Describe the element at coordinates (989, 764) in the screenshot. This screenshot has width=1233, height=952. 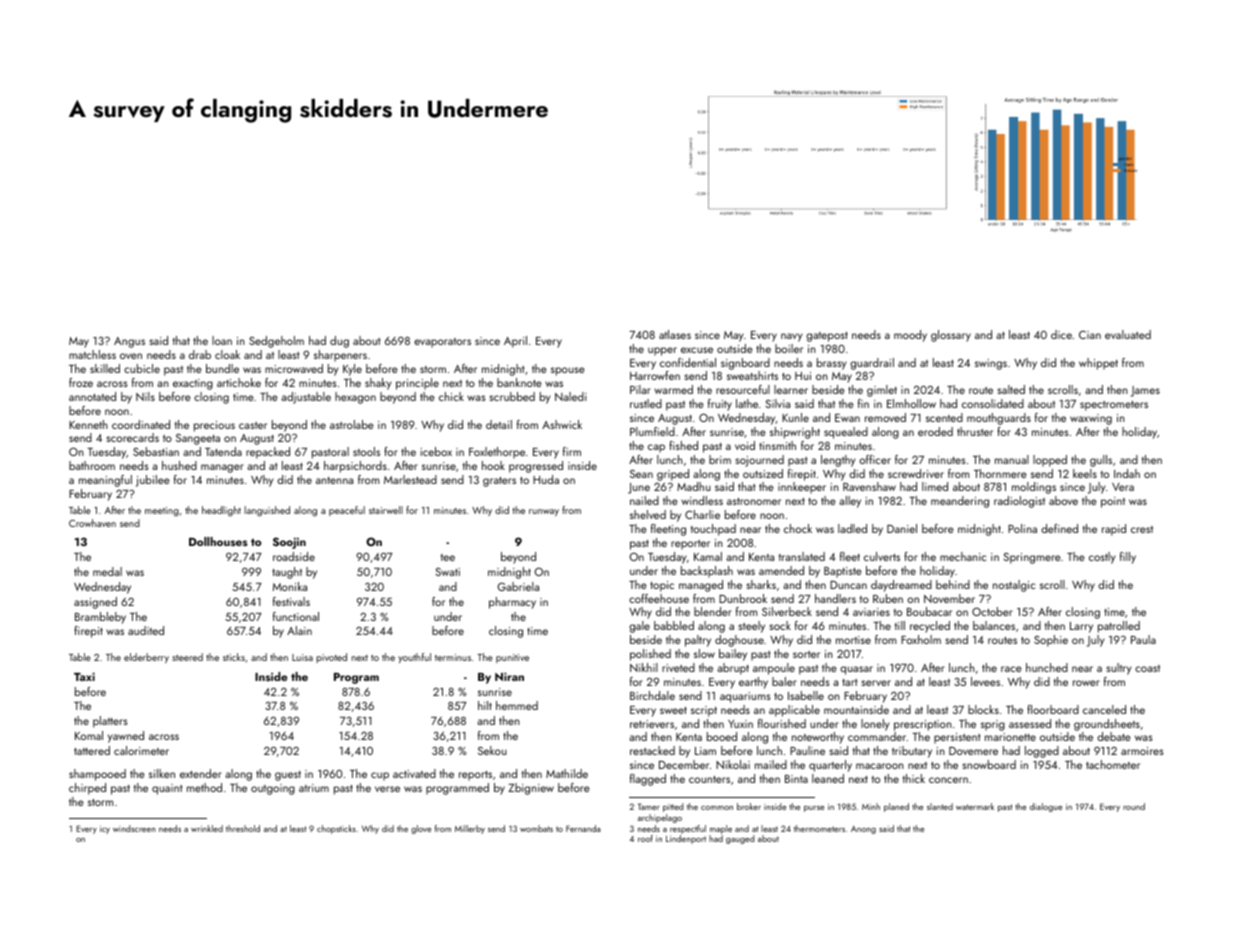
I see `snowboard` at that location.
